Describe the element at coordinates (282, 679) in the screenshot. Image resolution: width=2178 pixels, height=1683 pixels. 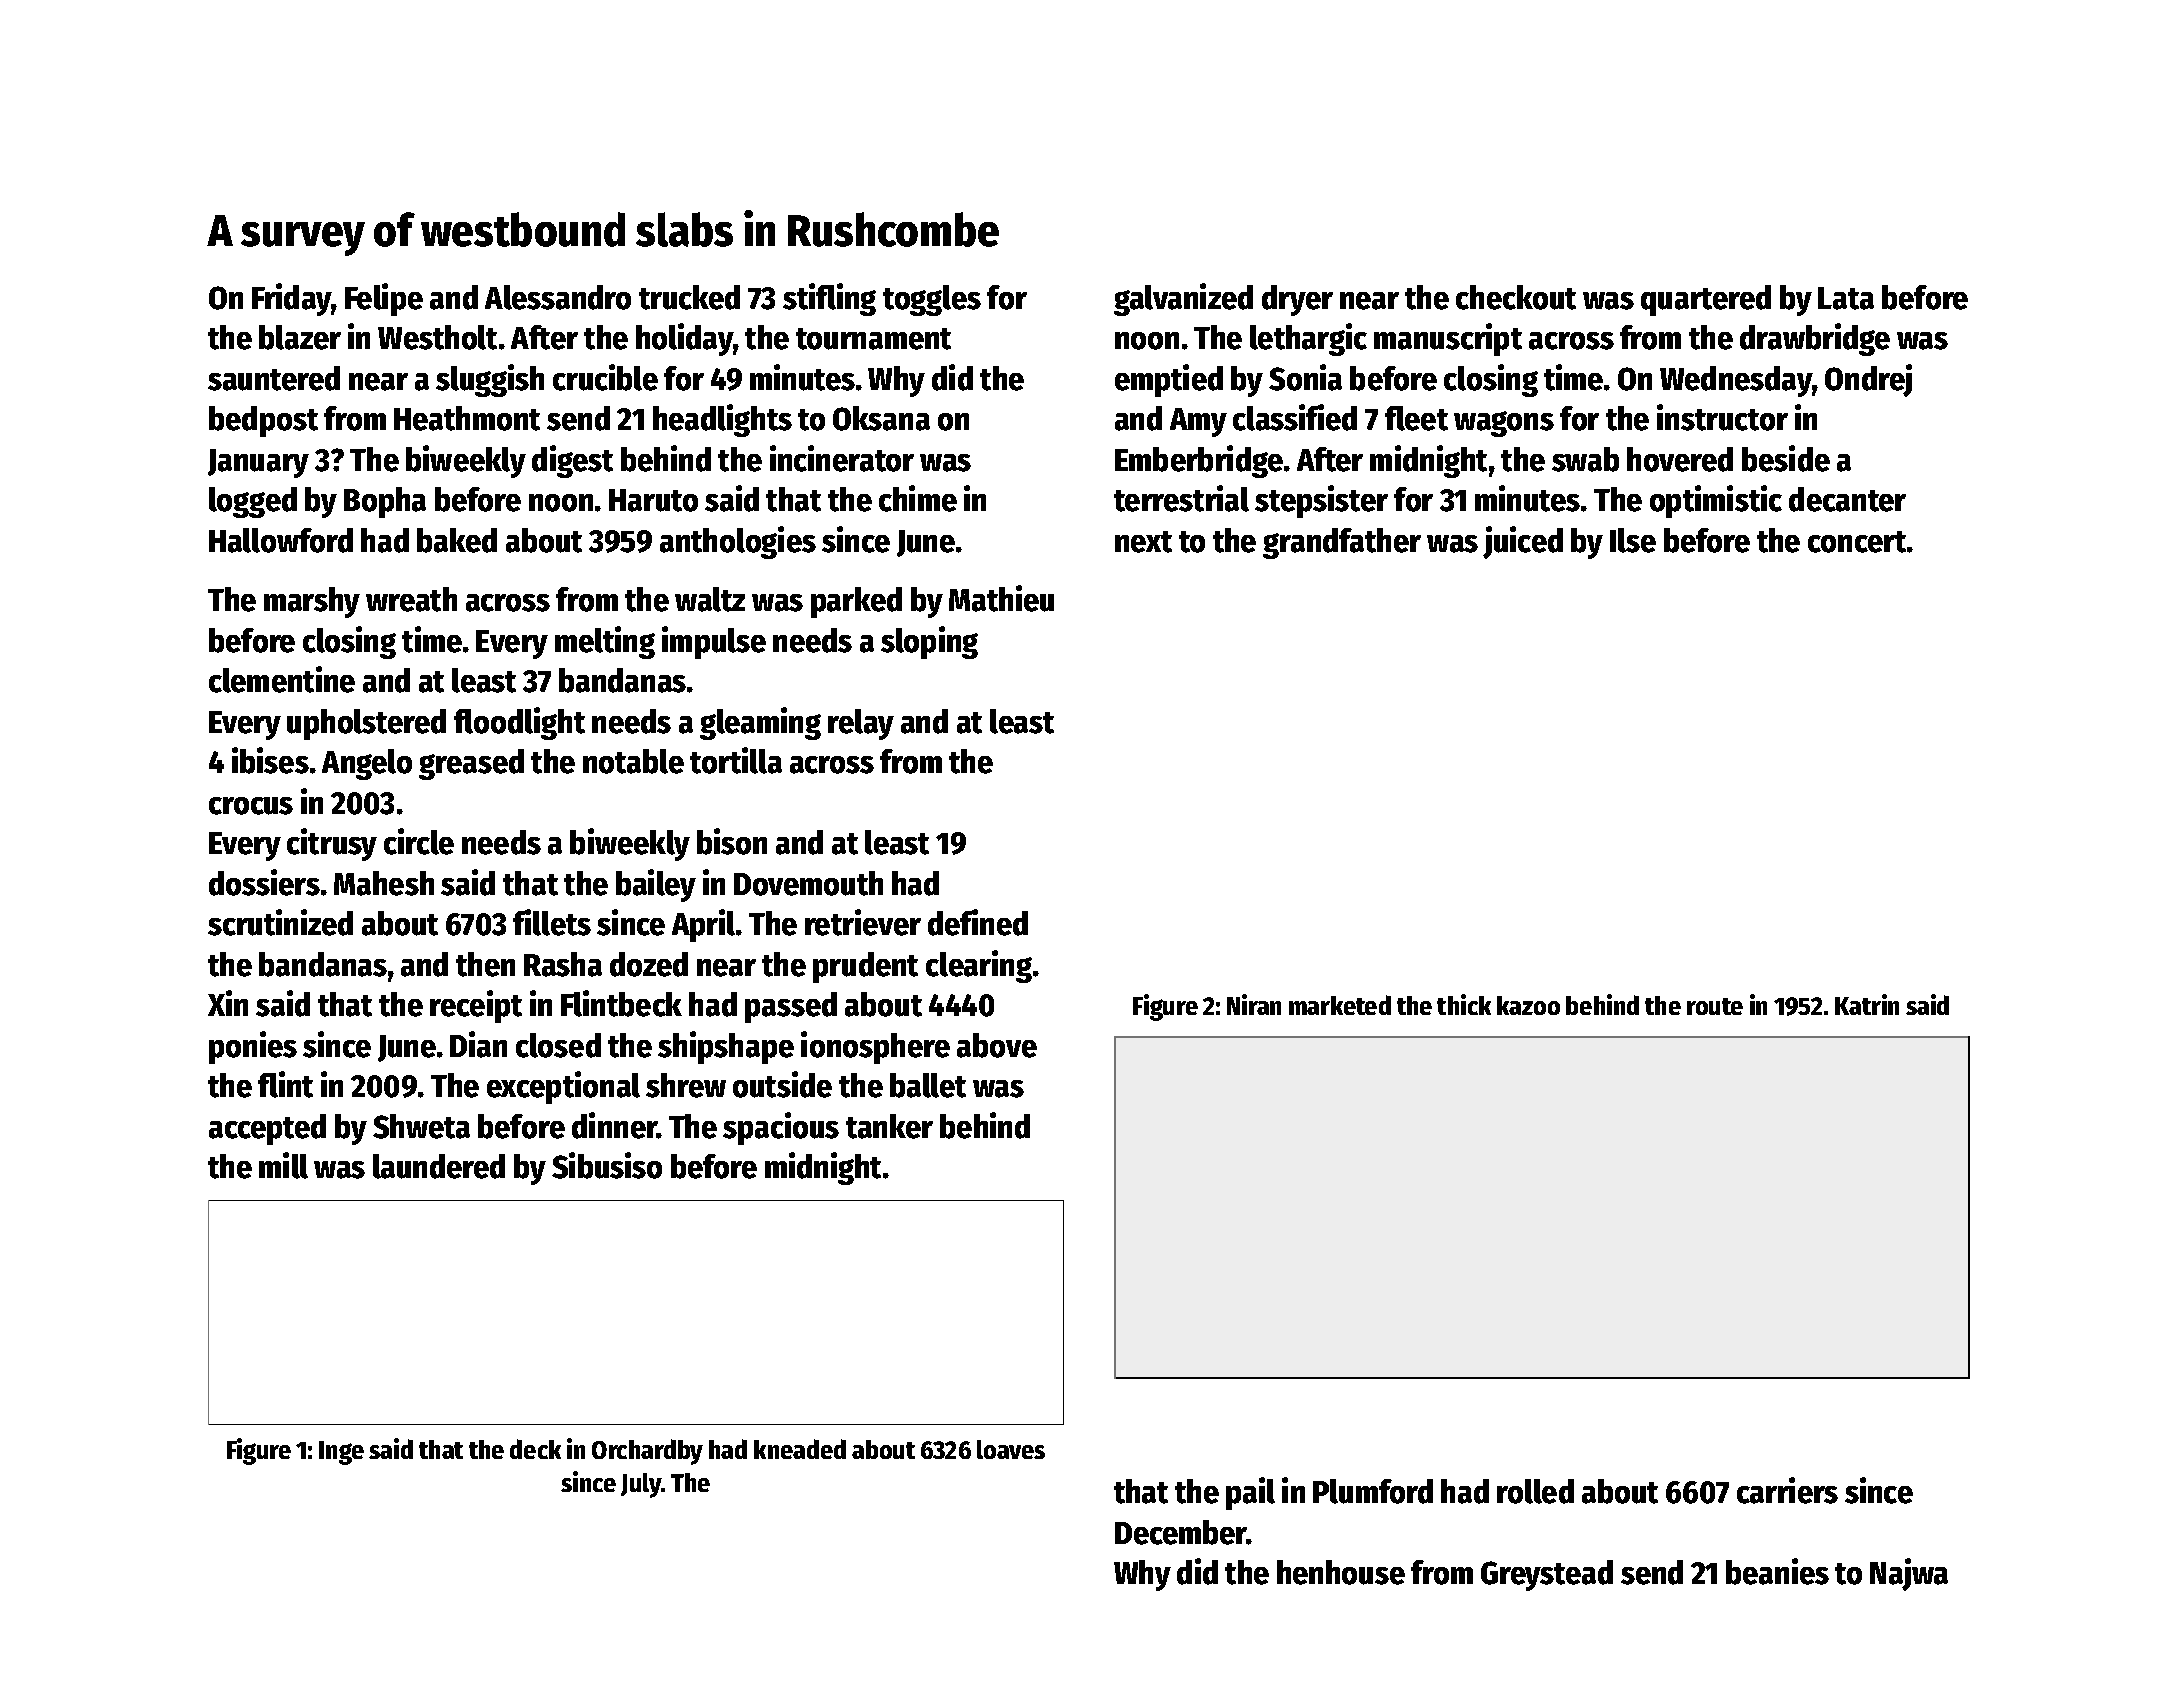
I see `clementine` at that location.
